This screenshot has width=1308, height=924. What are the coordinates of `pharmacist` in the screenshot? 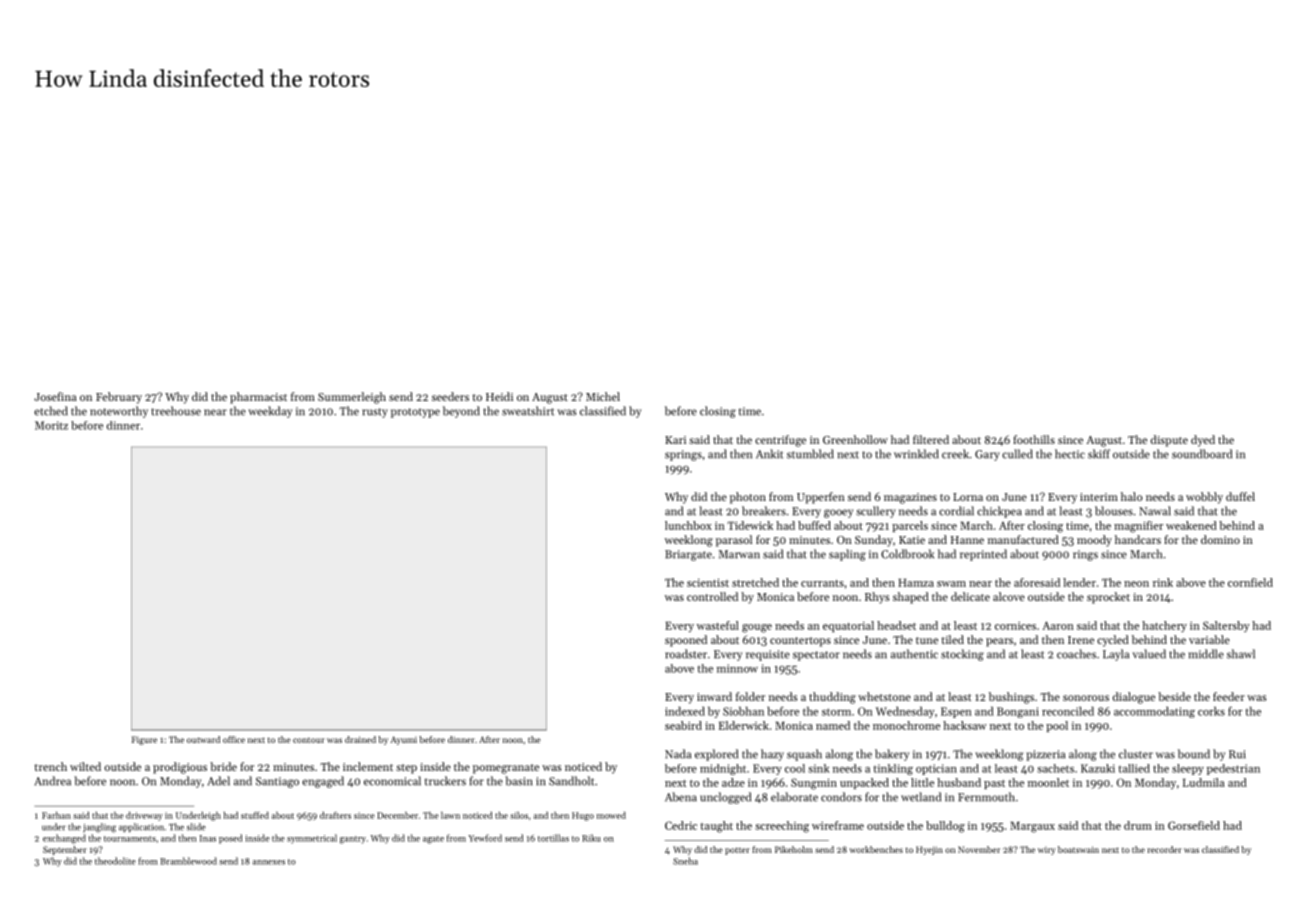 It's located at (258, 398).
